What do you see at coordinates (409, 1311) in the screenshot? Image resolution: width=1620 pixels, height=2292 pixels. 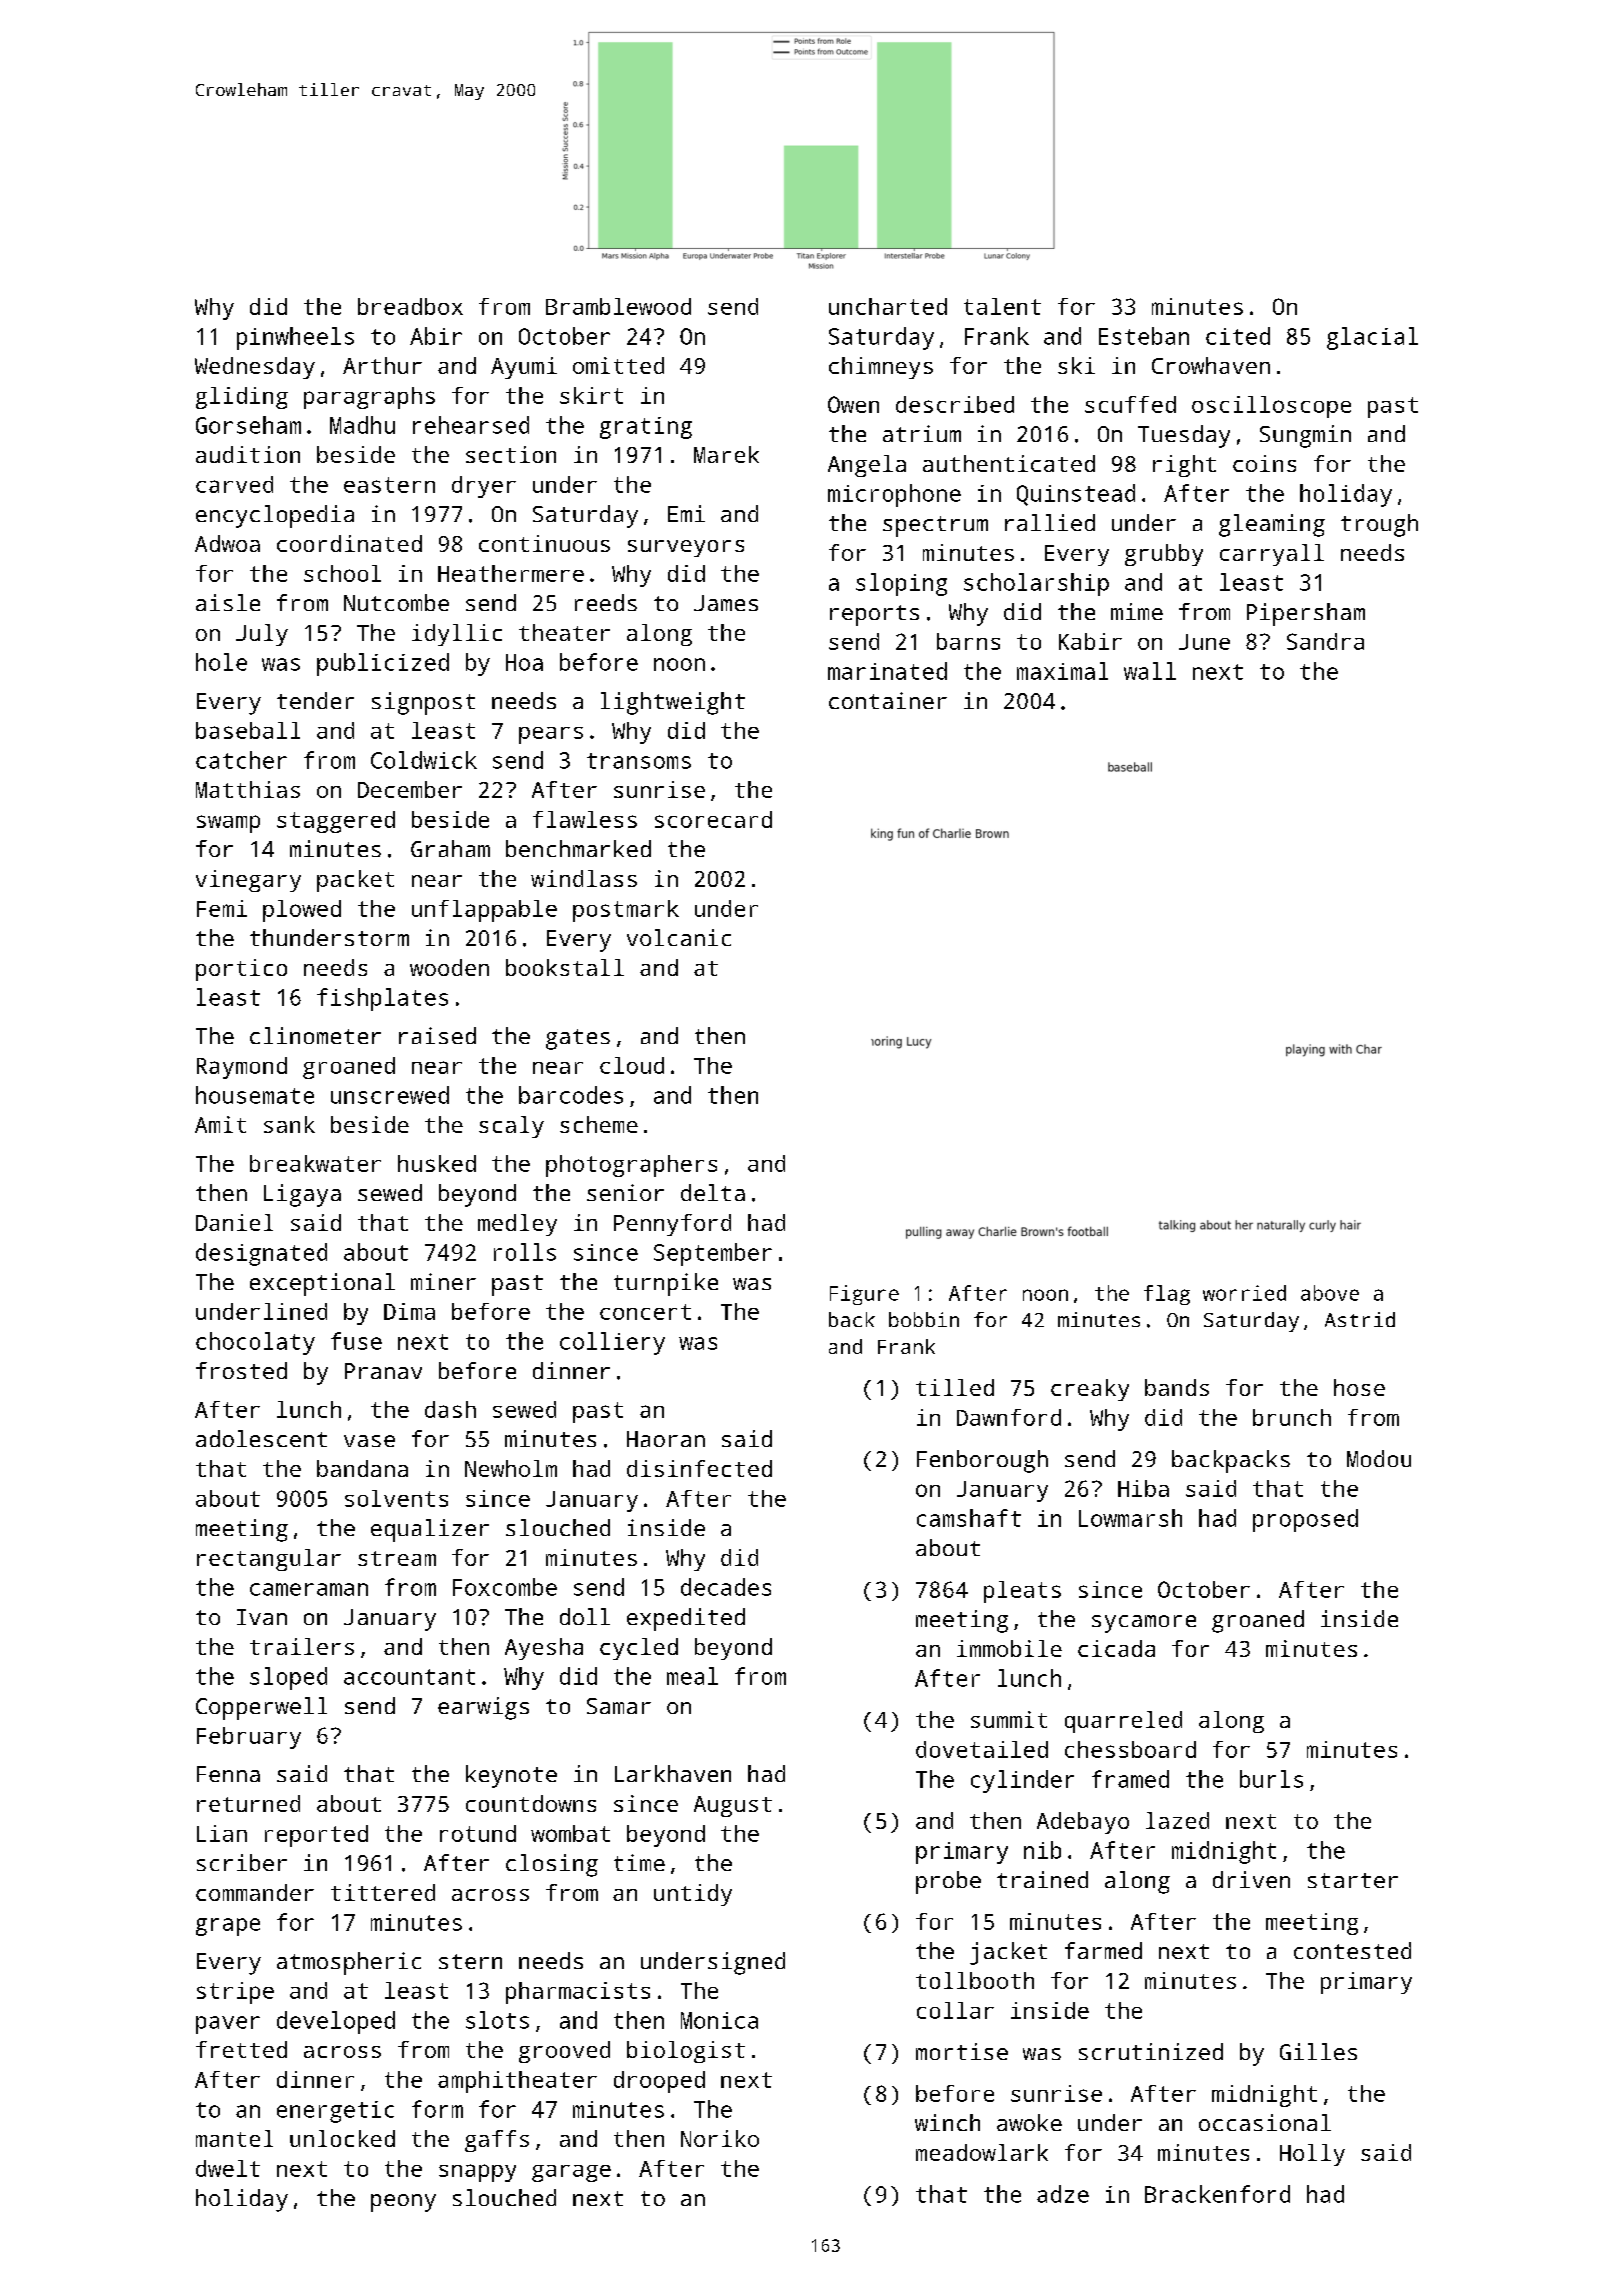 I see `Dima` at bounding box center [409, 1311].
